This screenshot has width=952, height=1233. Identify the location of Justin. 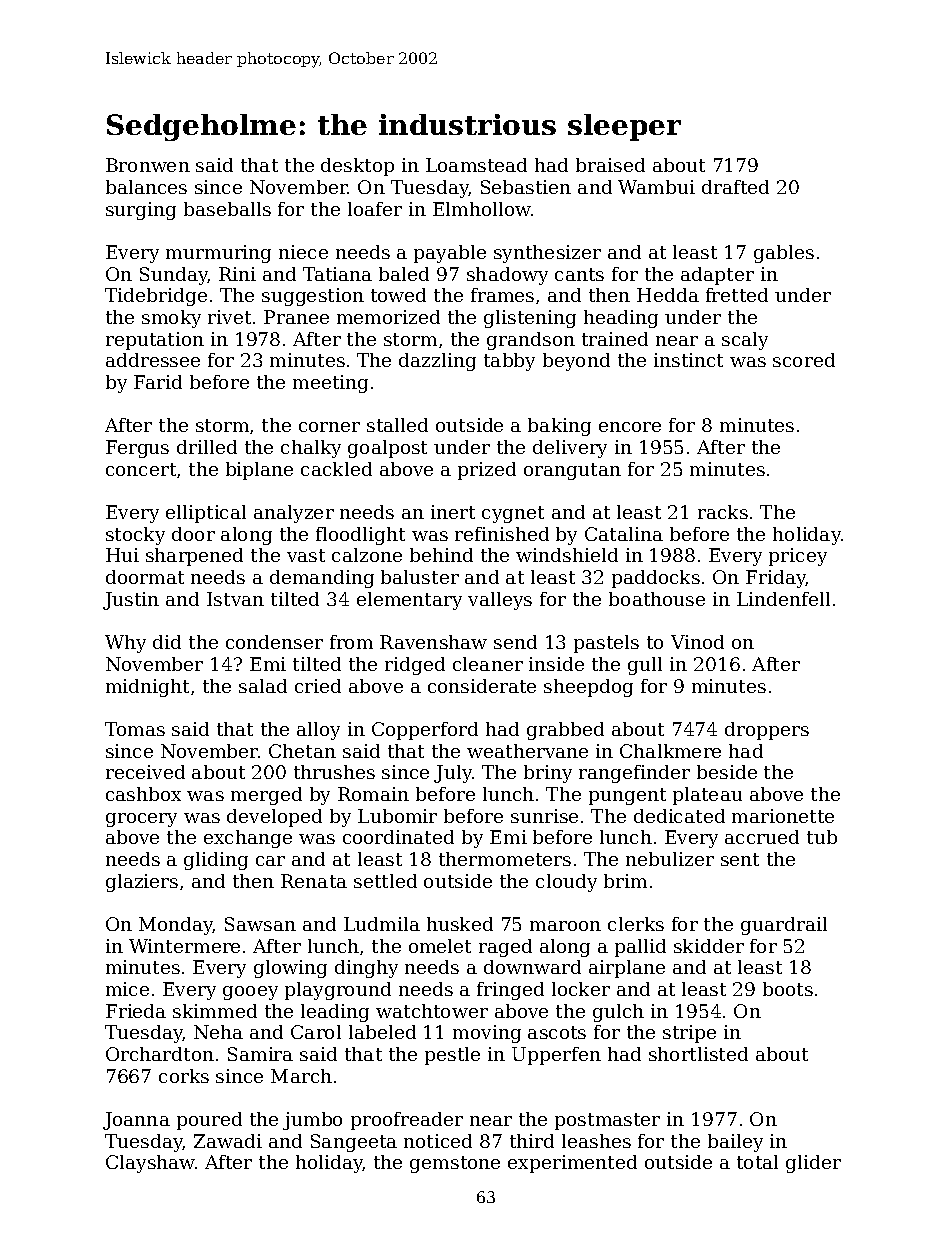
(131, 601).
